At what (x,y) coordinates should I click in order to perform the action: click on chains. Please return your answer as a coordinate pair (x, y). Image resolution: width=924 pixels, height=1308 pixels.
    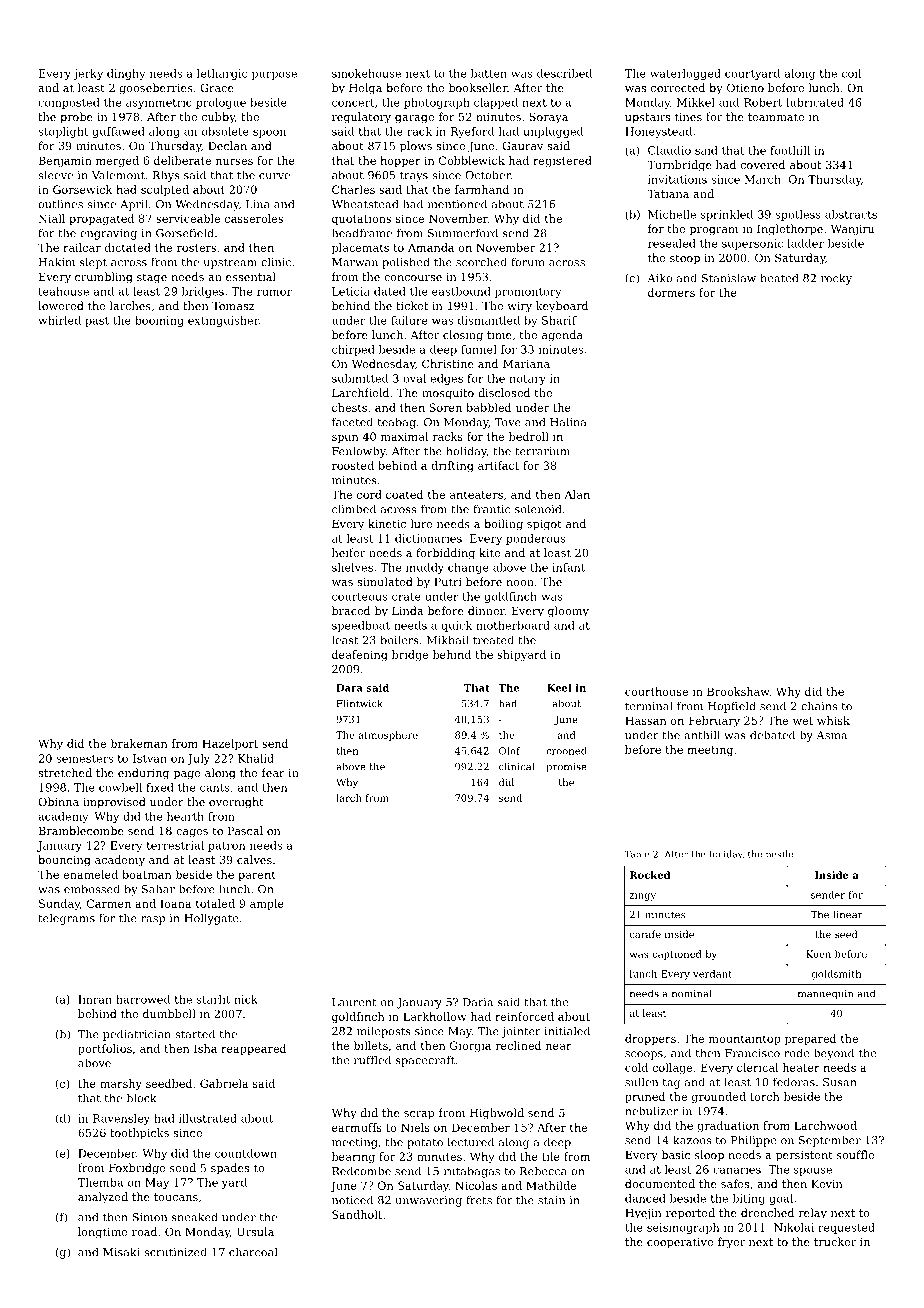
    Looking at the image, I should click on (819, 706).
